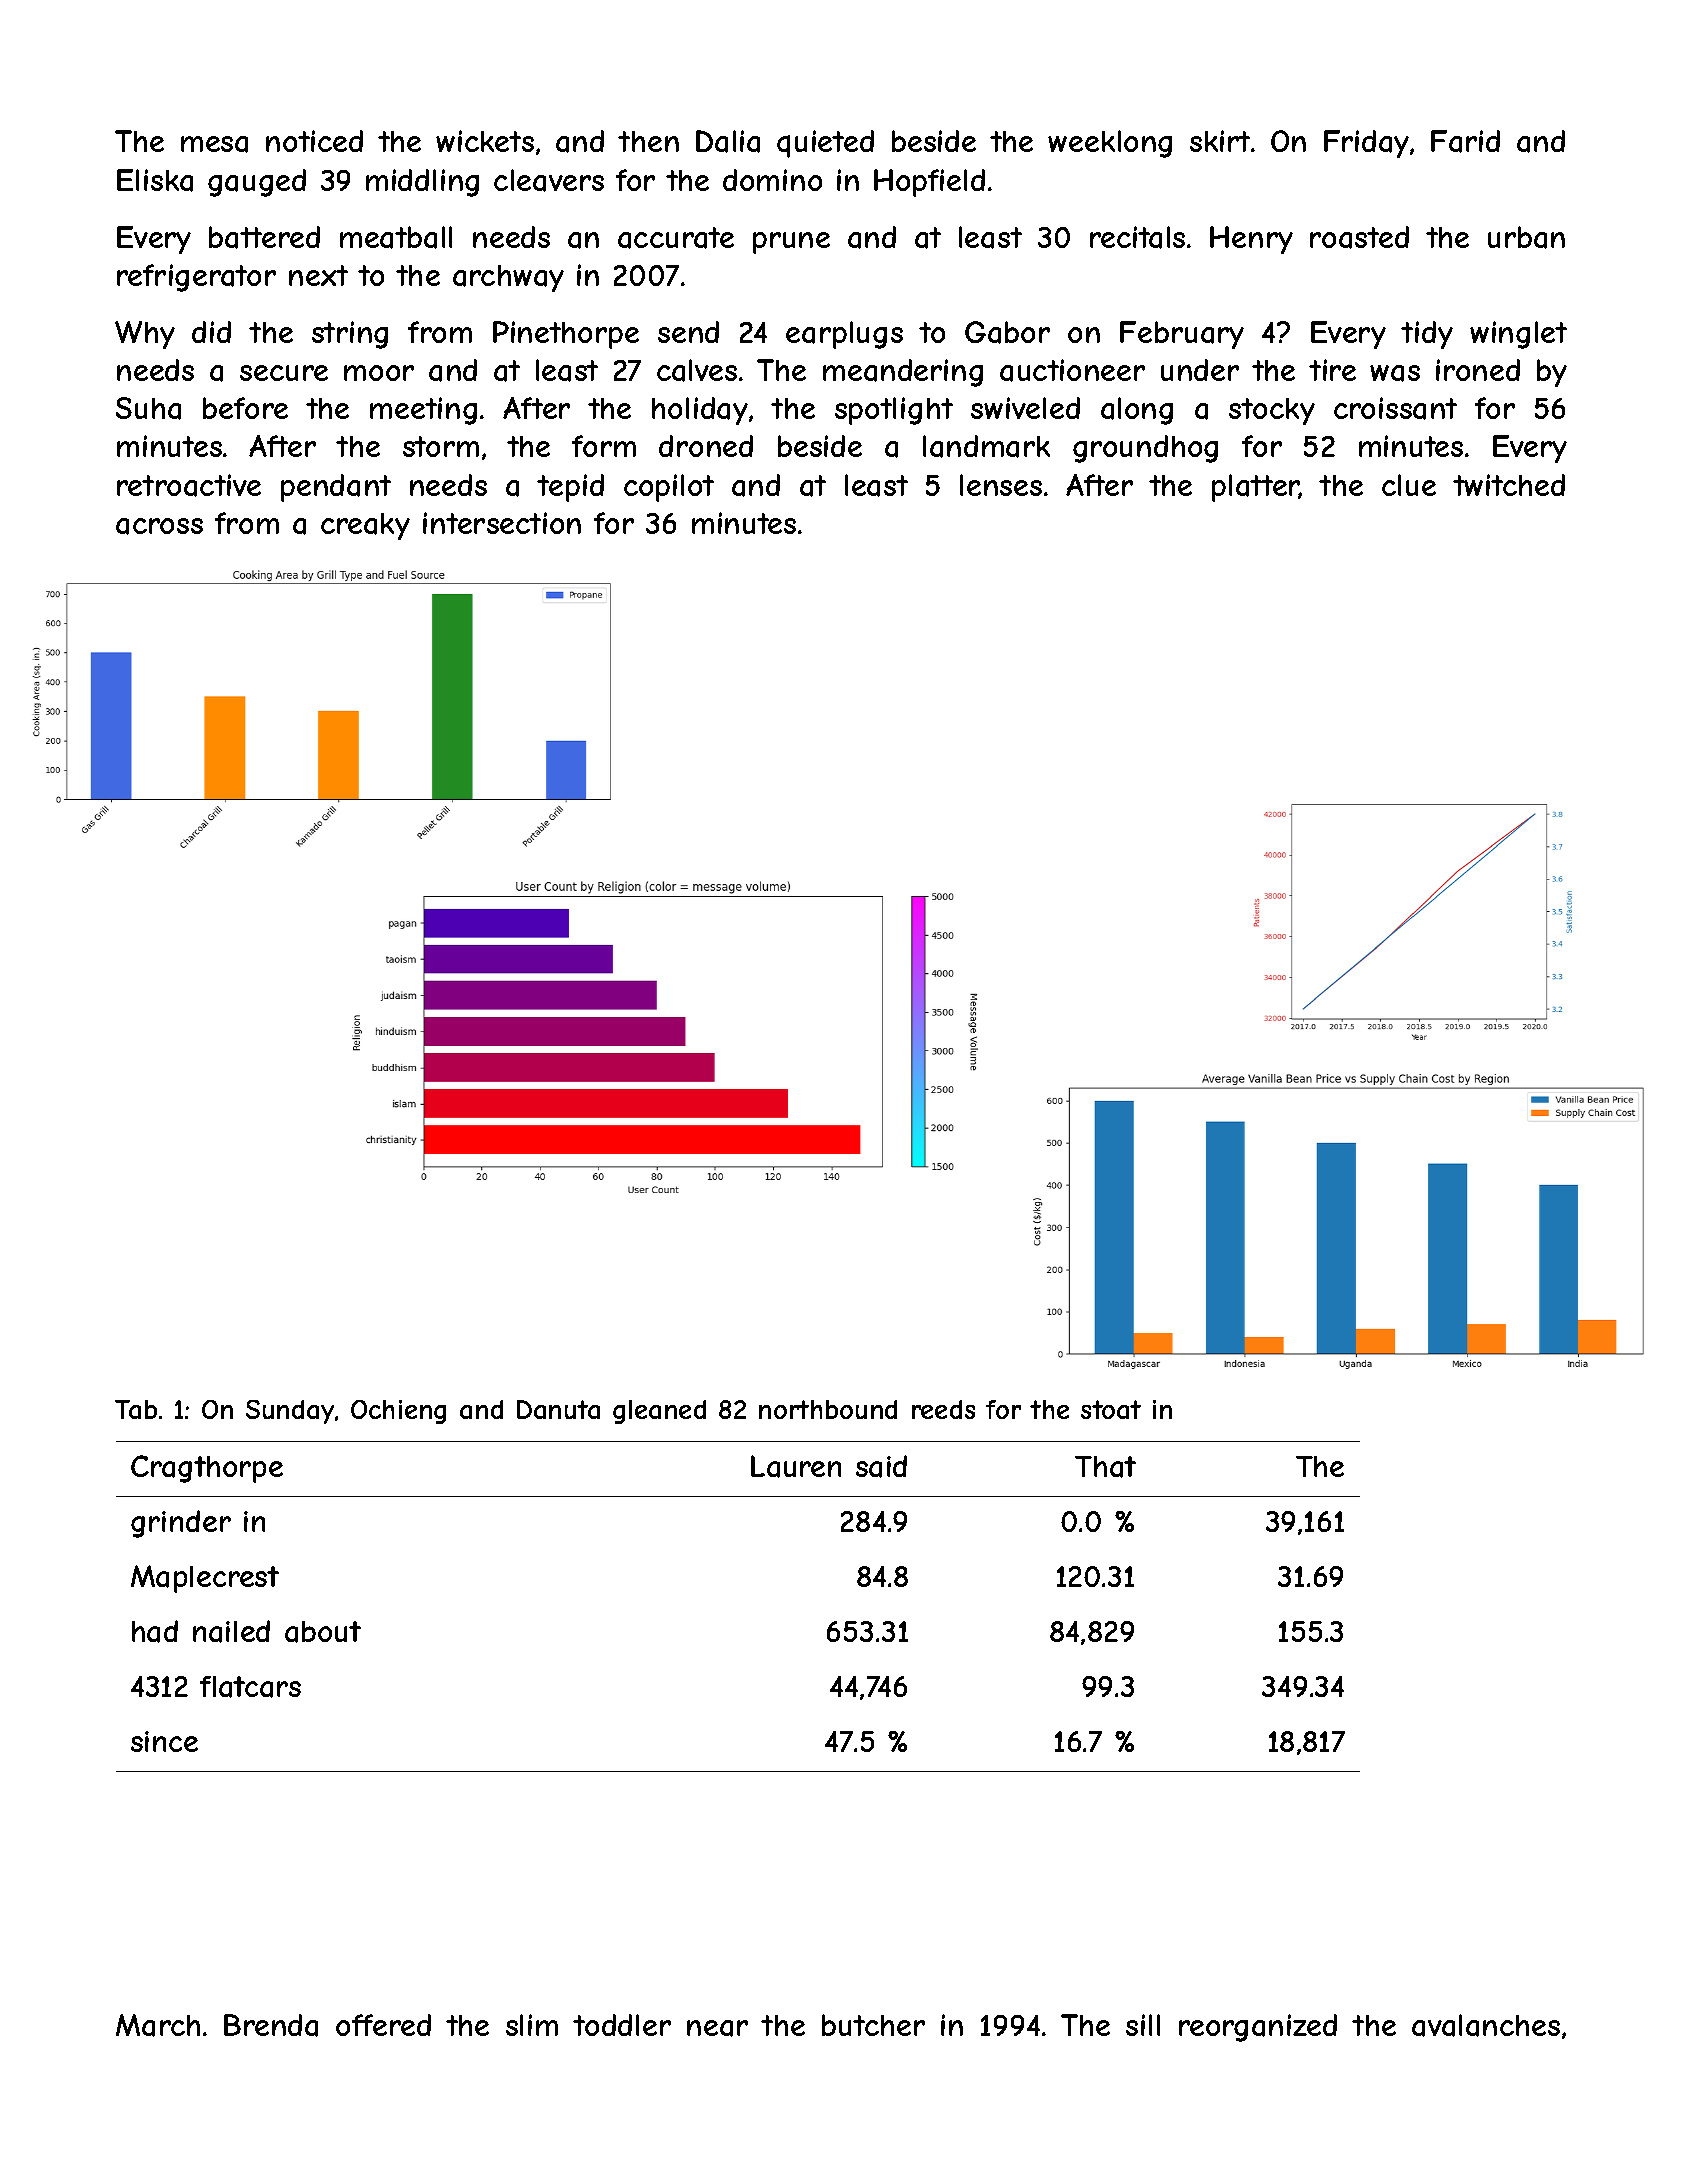 The width and height of the screenshot is (1683, 2178). What do you see at coordinates (164, 1741) in the screenshot?
I see `since` at bounding box center [164, 1741].
